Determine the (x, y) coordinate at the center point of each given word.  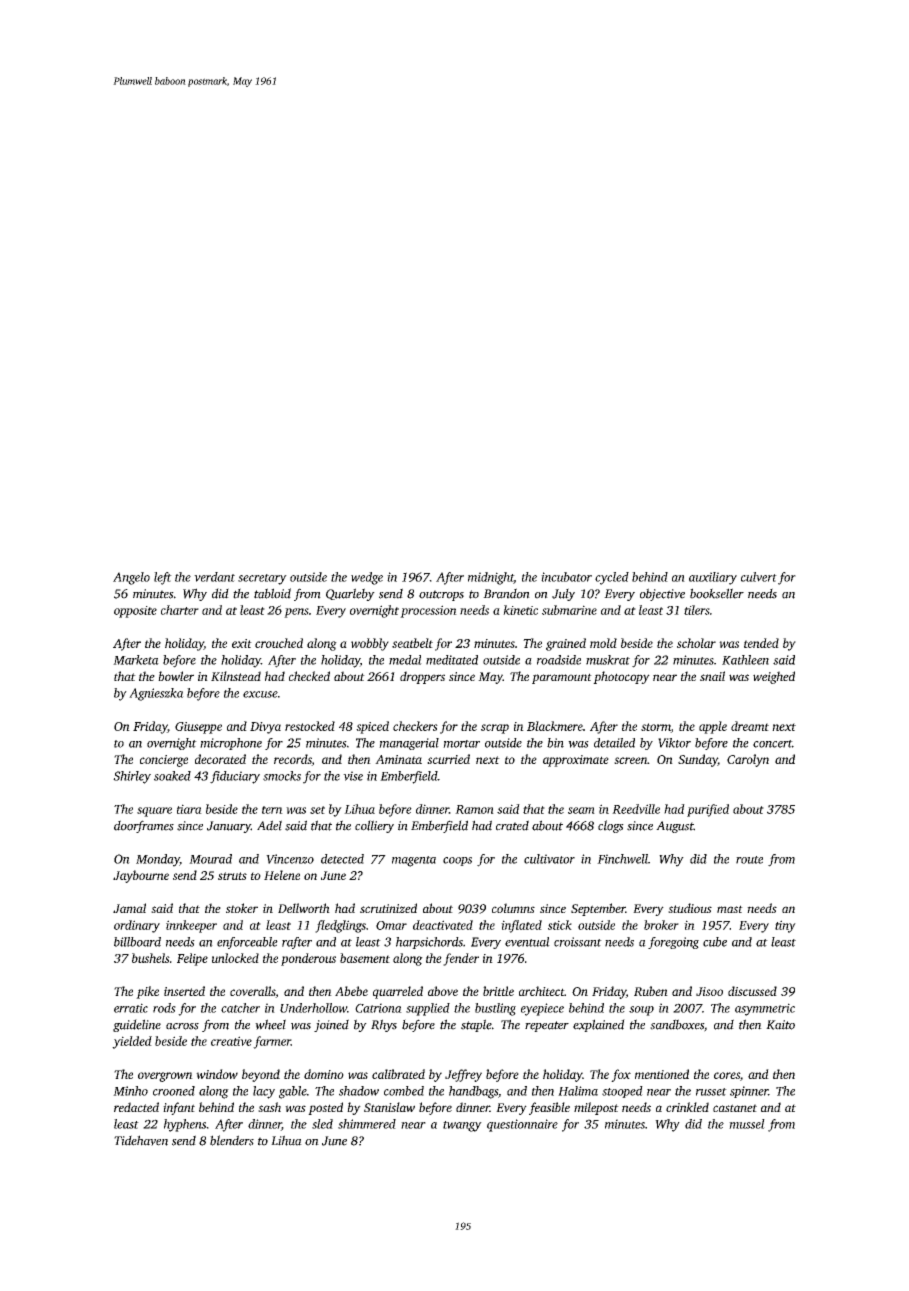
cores (727, 1075)
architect (542, 991)
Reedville (636, 809)
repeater (547, 1026)
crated (512, 825)
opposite (135, 612)
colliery (374, 826)
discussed (752, 991)
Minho (130, 1091)
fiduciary (235, 777)
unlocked (235, 958)
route (749, 860)
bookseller (717, 593)
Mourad (210, 859)
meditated (452, 660)
